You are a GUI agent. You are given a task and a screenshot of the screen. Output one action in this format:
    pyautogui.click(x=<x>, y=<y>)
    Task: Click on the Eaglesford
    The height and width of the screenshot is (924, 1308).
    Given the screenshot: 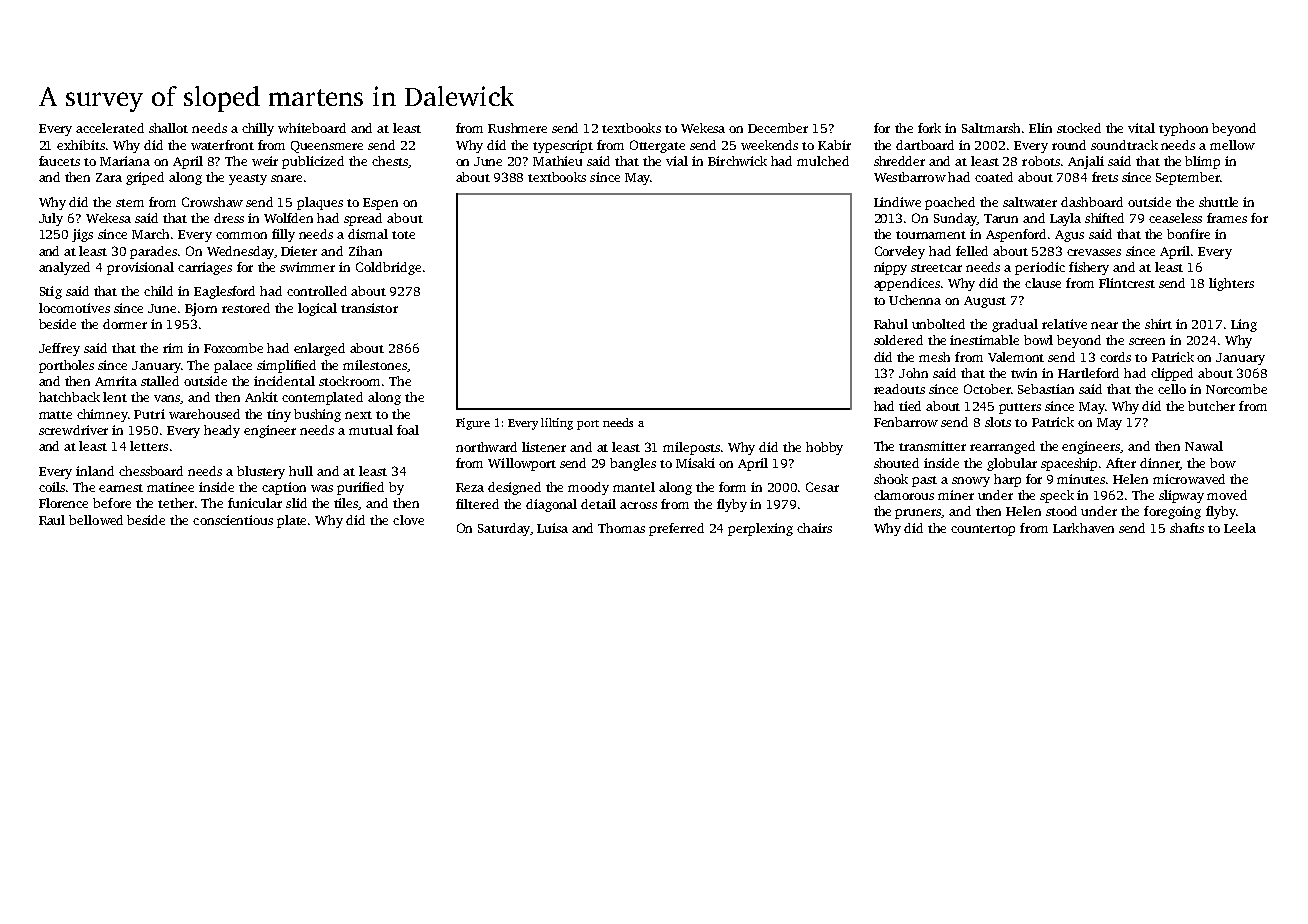 What is the action you would take?
    pyautogui.click(x=224, y=292)
